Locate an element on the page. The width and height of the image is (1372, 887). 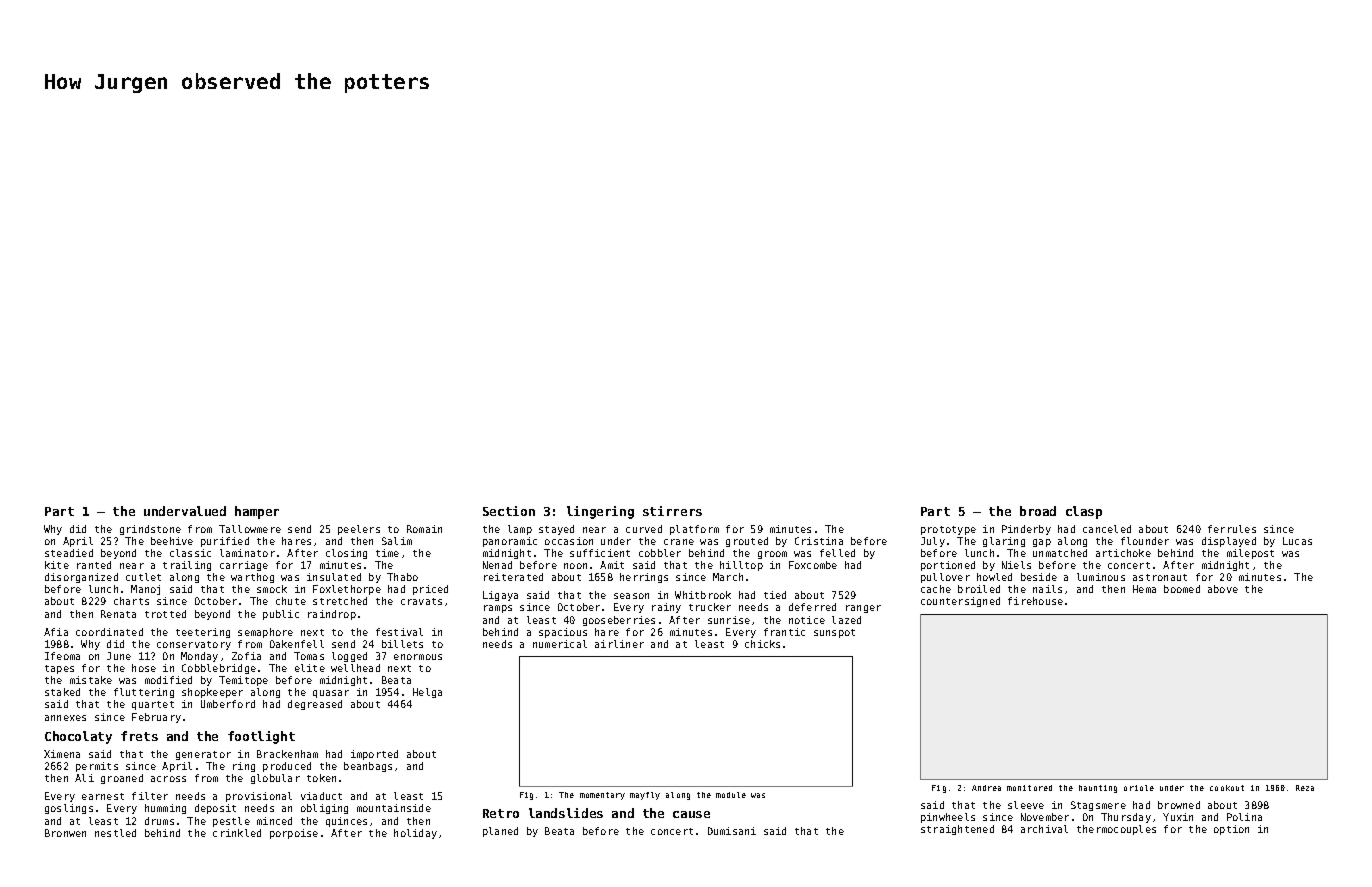
purified is located at coordinates (225, 542).
